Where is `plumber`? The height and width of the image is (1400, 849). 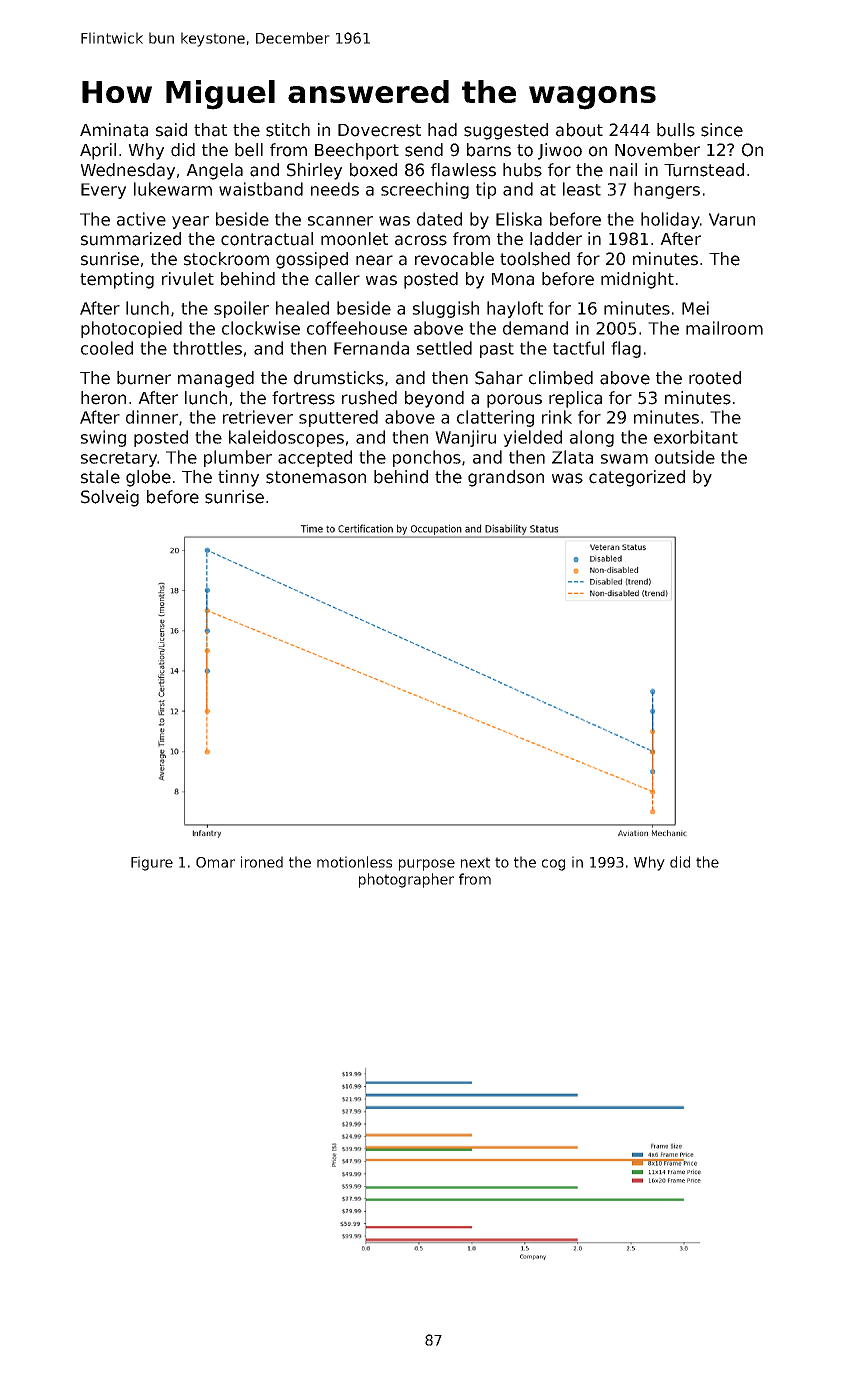 plumber is located at coordinates (238, 458).
